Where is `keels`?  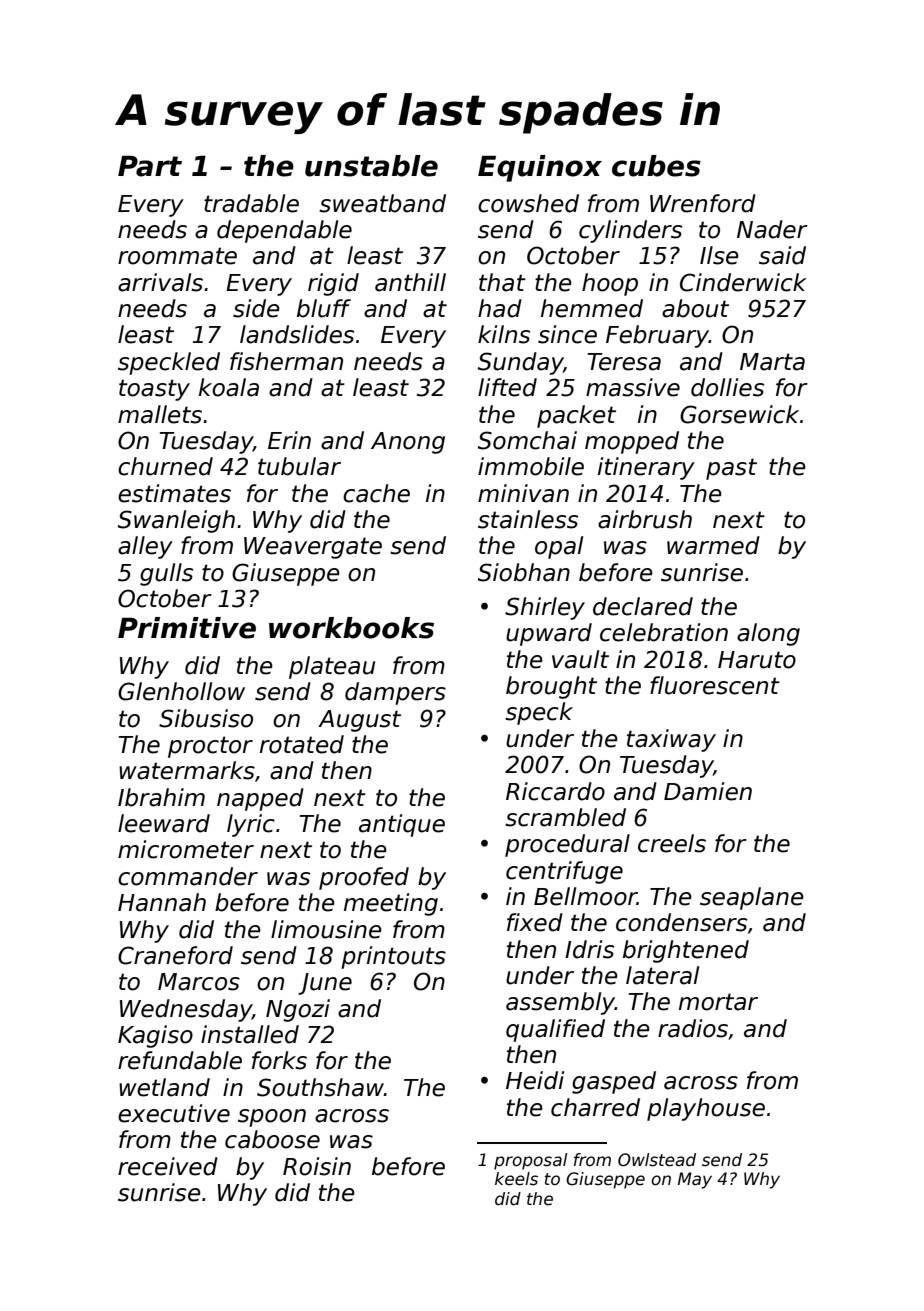
keels is located at coordinates (516, 1179).
